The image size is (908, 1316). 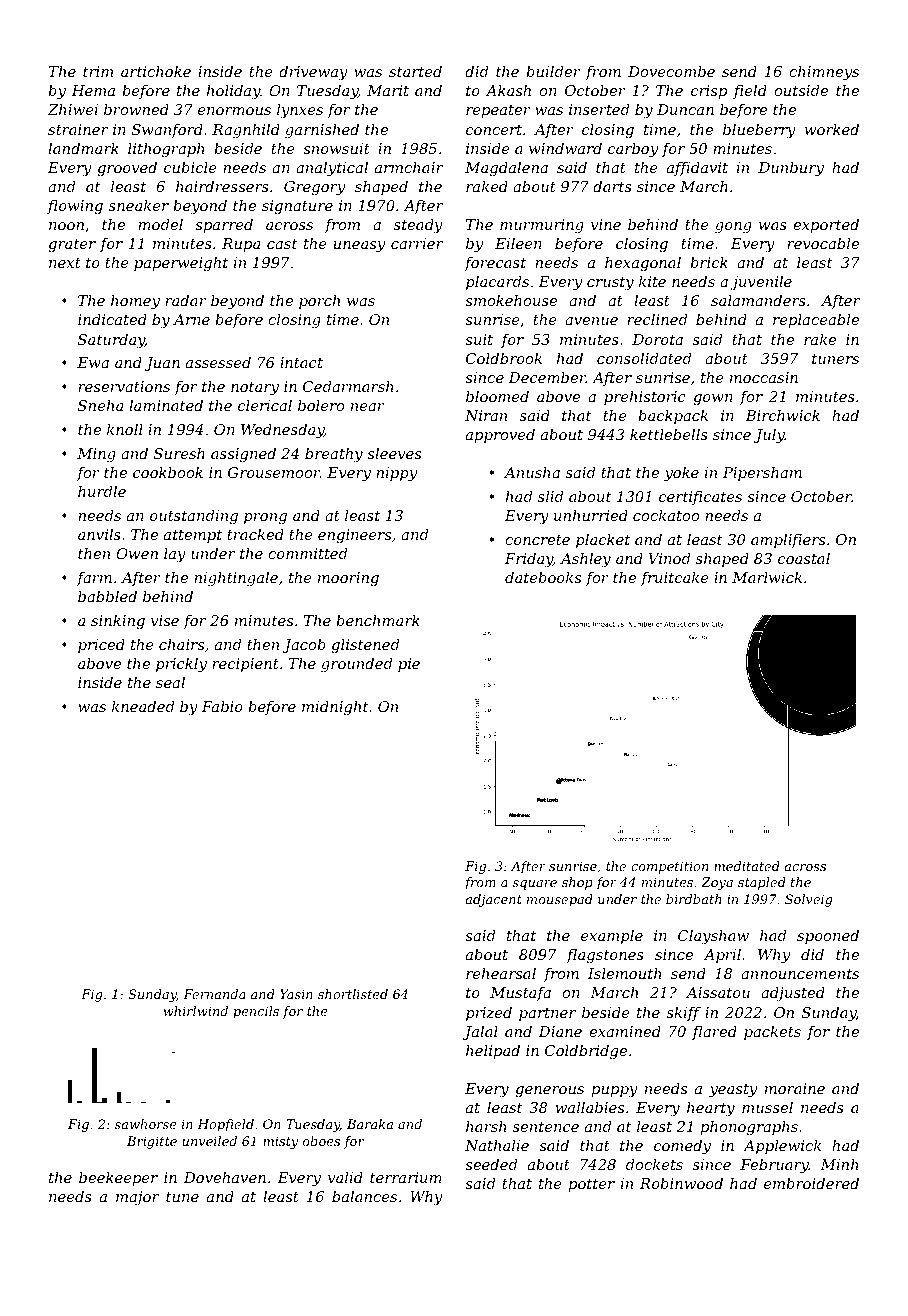 I want to click on unveiled, so click(x=209, y=1141).
